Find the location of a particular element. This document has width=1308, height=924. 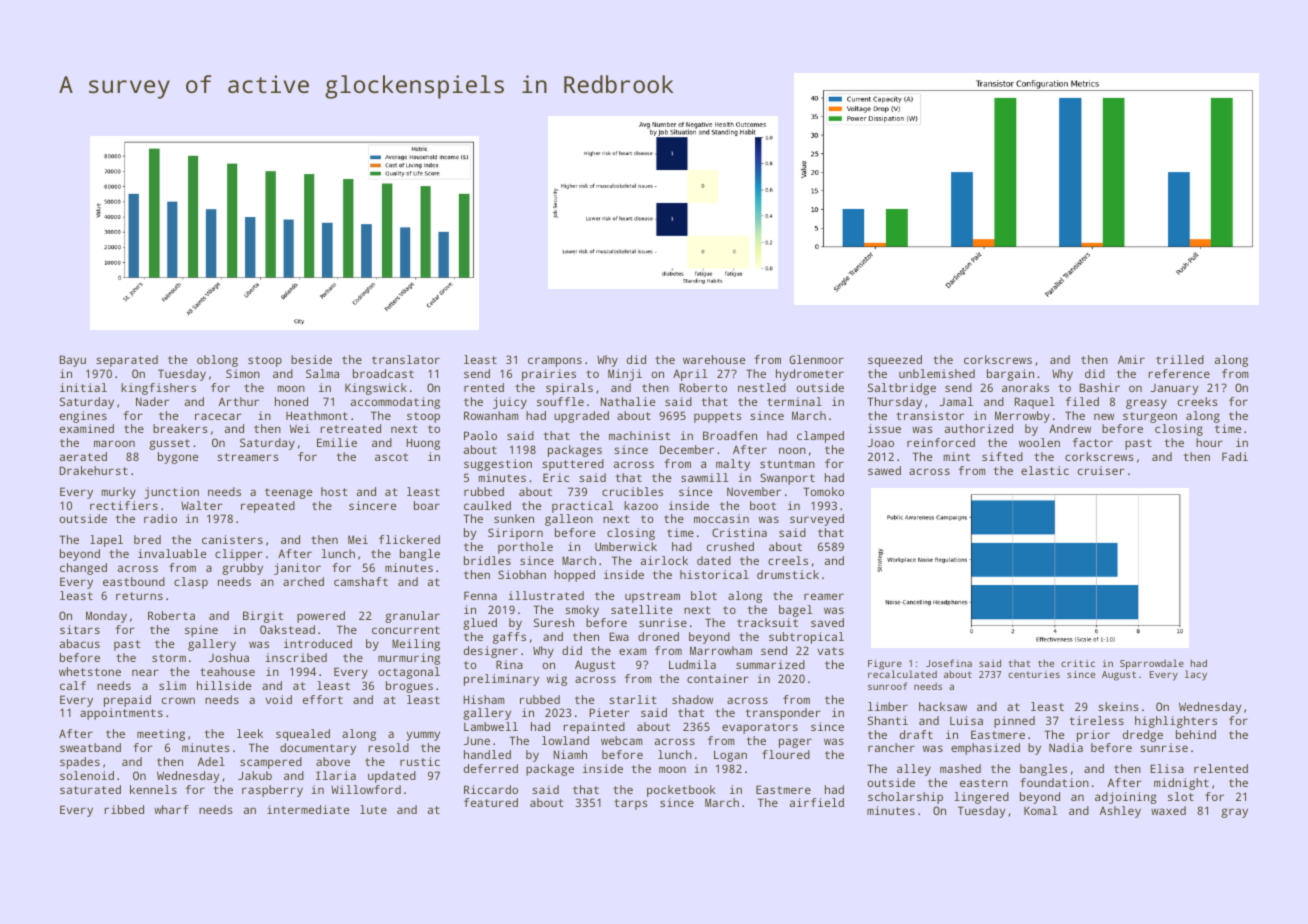

changed is located at coordinates (83, 569).
